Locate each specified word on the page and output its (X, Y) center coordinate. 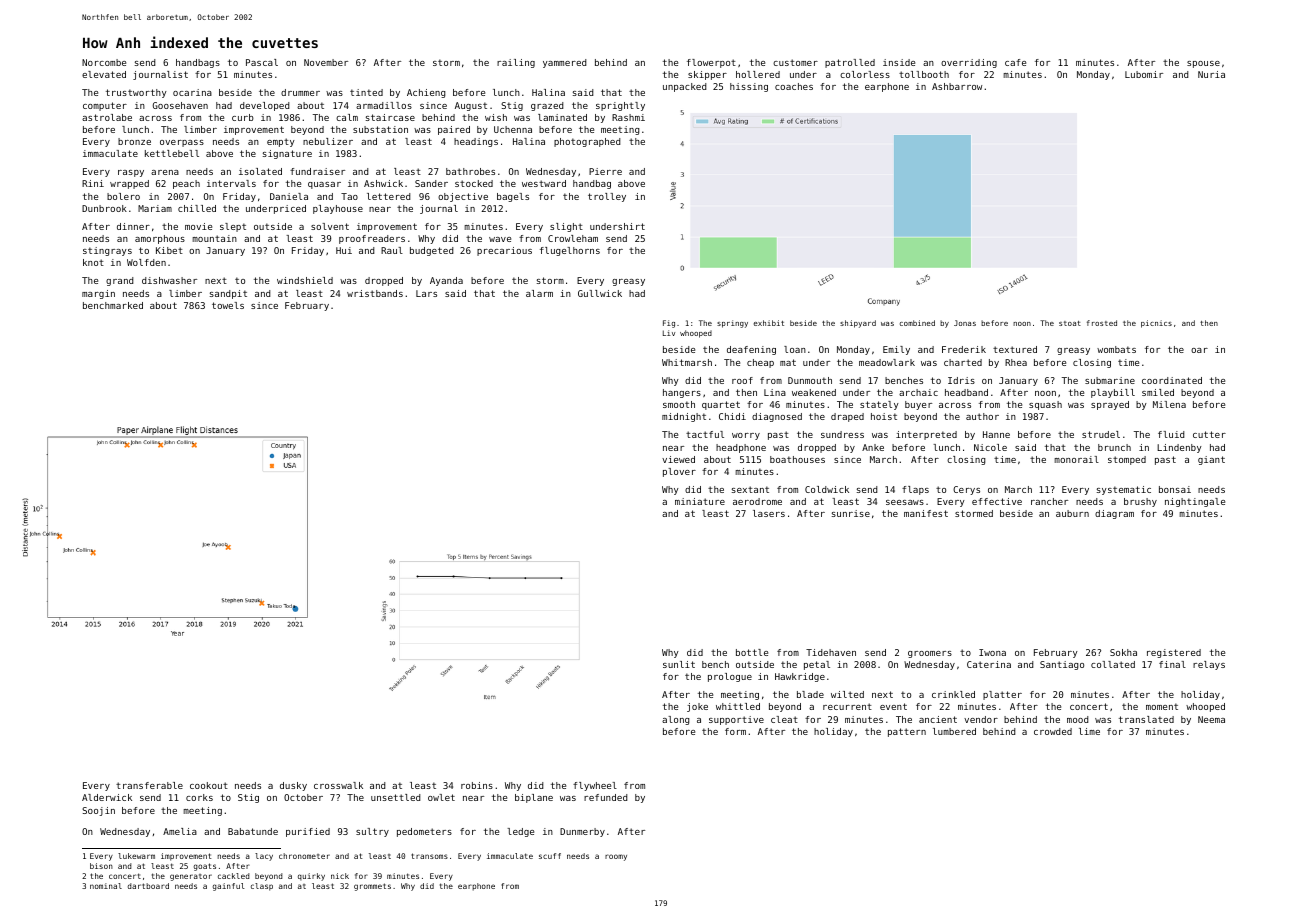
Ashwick (383, 183)
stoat (1070, 323)
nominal (106, 886)
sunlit (679, 664)
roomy (616, 857)
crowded (1053, 731)
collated (1113, 664)
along (676, 720)
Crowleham (573, 238)
